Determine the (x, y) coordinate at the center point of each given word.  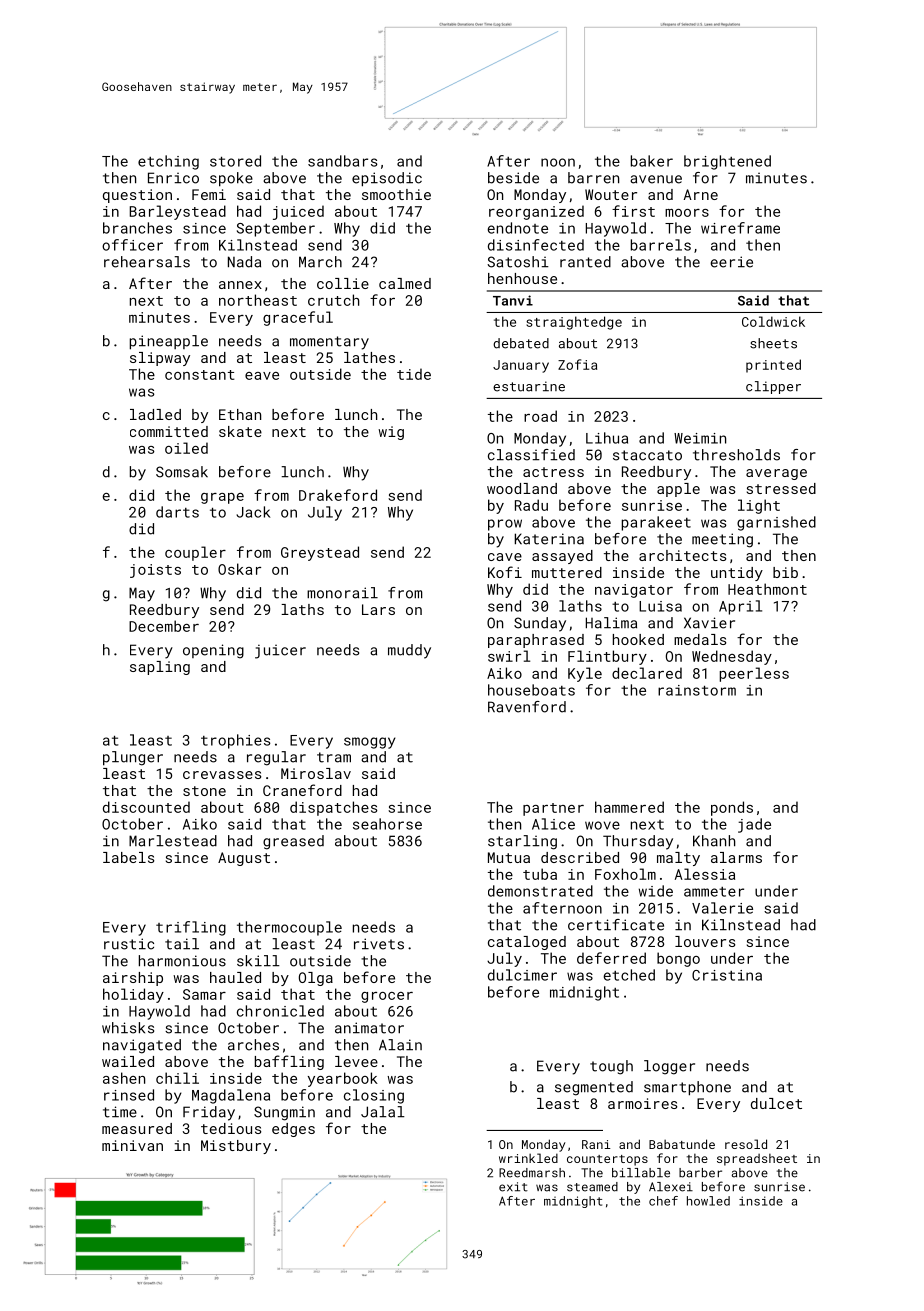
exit (513, 1187)
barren (593, 178)
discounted (146, 807)
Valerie (722, 908)
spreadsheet (757, 1160)
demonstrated (540, 891)
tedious (231, 1128)
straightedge (574, 323)
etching (168, 162)
